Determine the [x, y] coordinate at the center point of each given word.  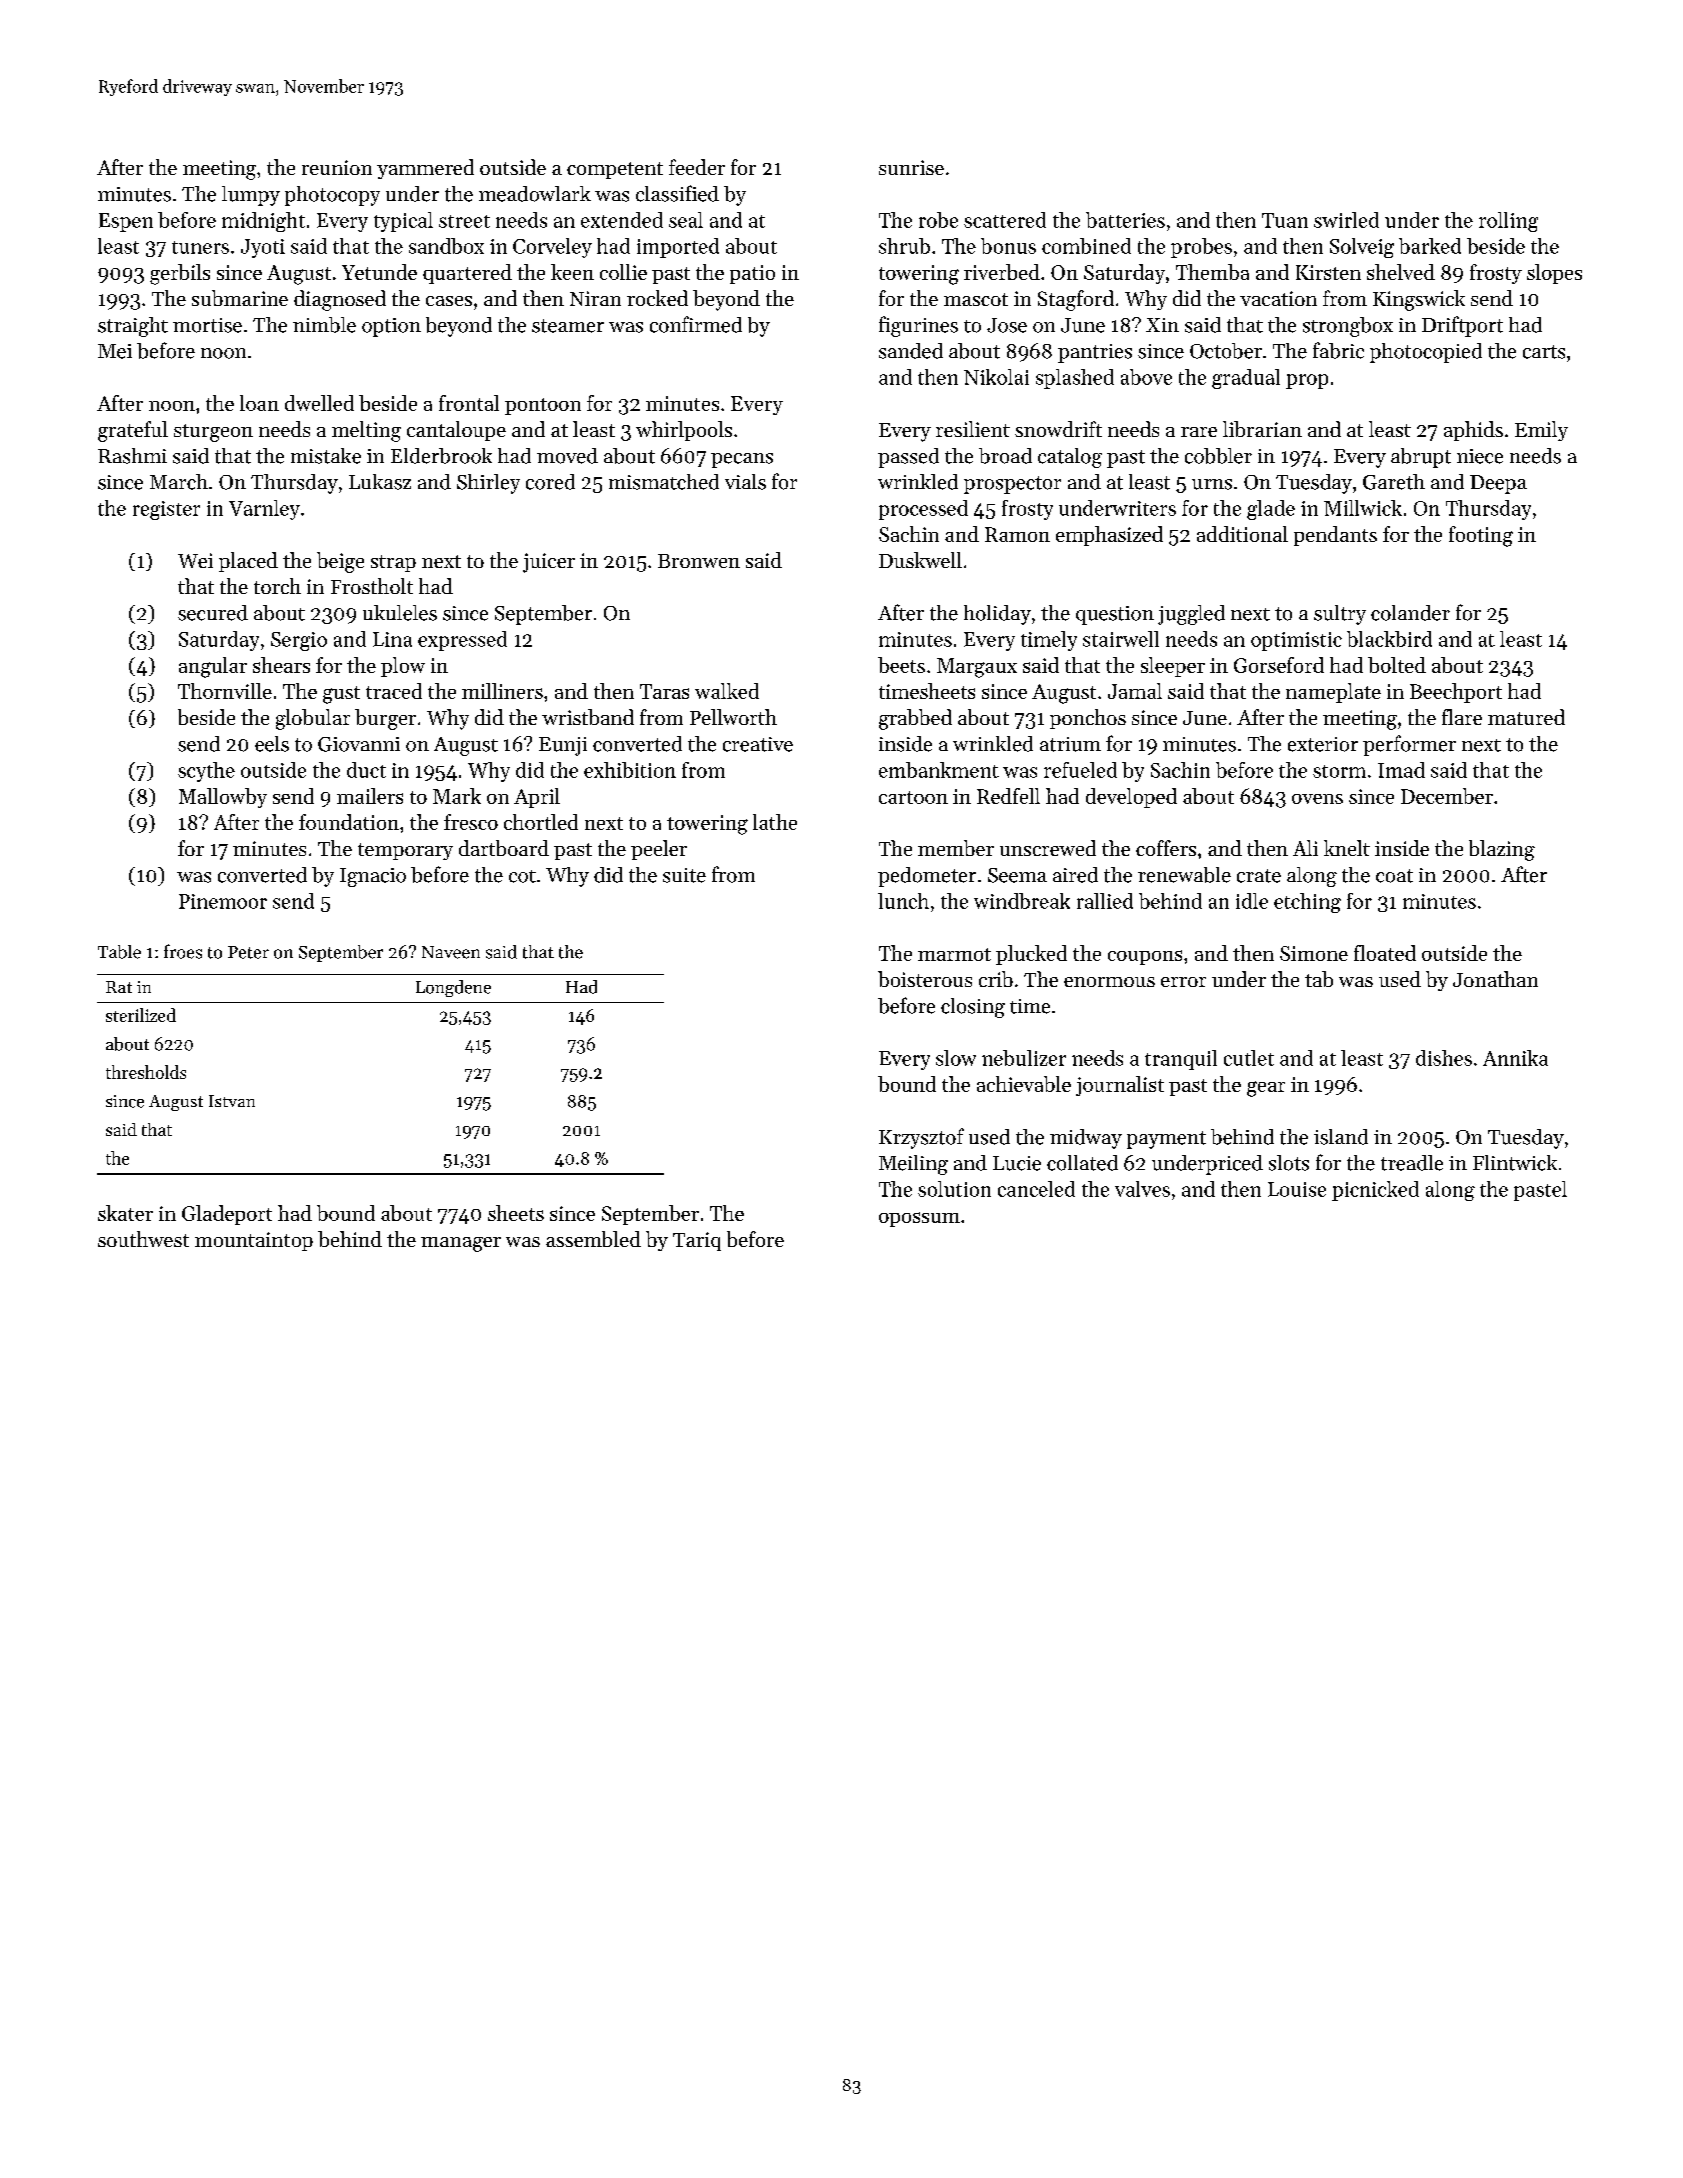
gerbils [180, 274]
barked [1430, 246]
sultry [1340, 615]
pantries [1095, 353]
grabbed [915, 719]
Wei [195, 560]
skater [125, 1213]
